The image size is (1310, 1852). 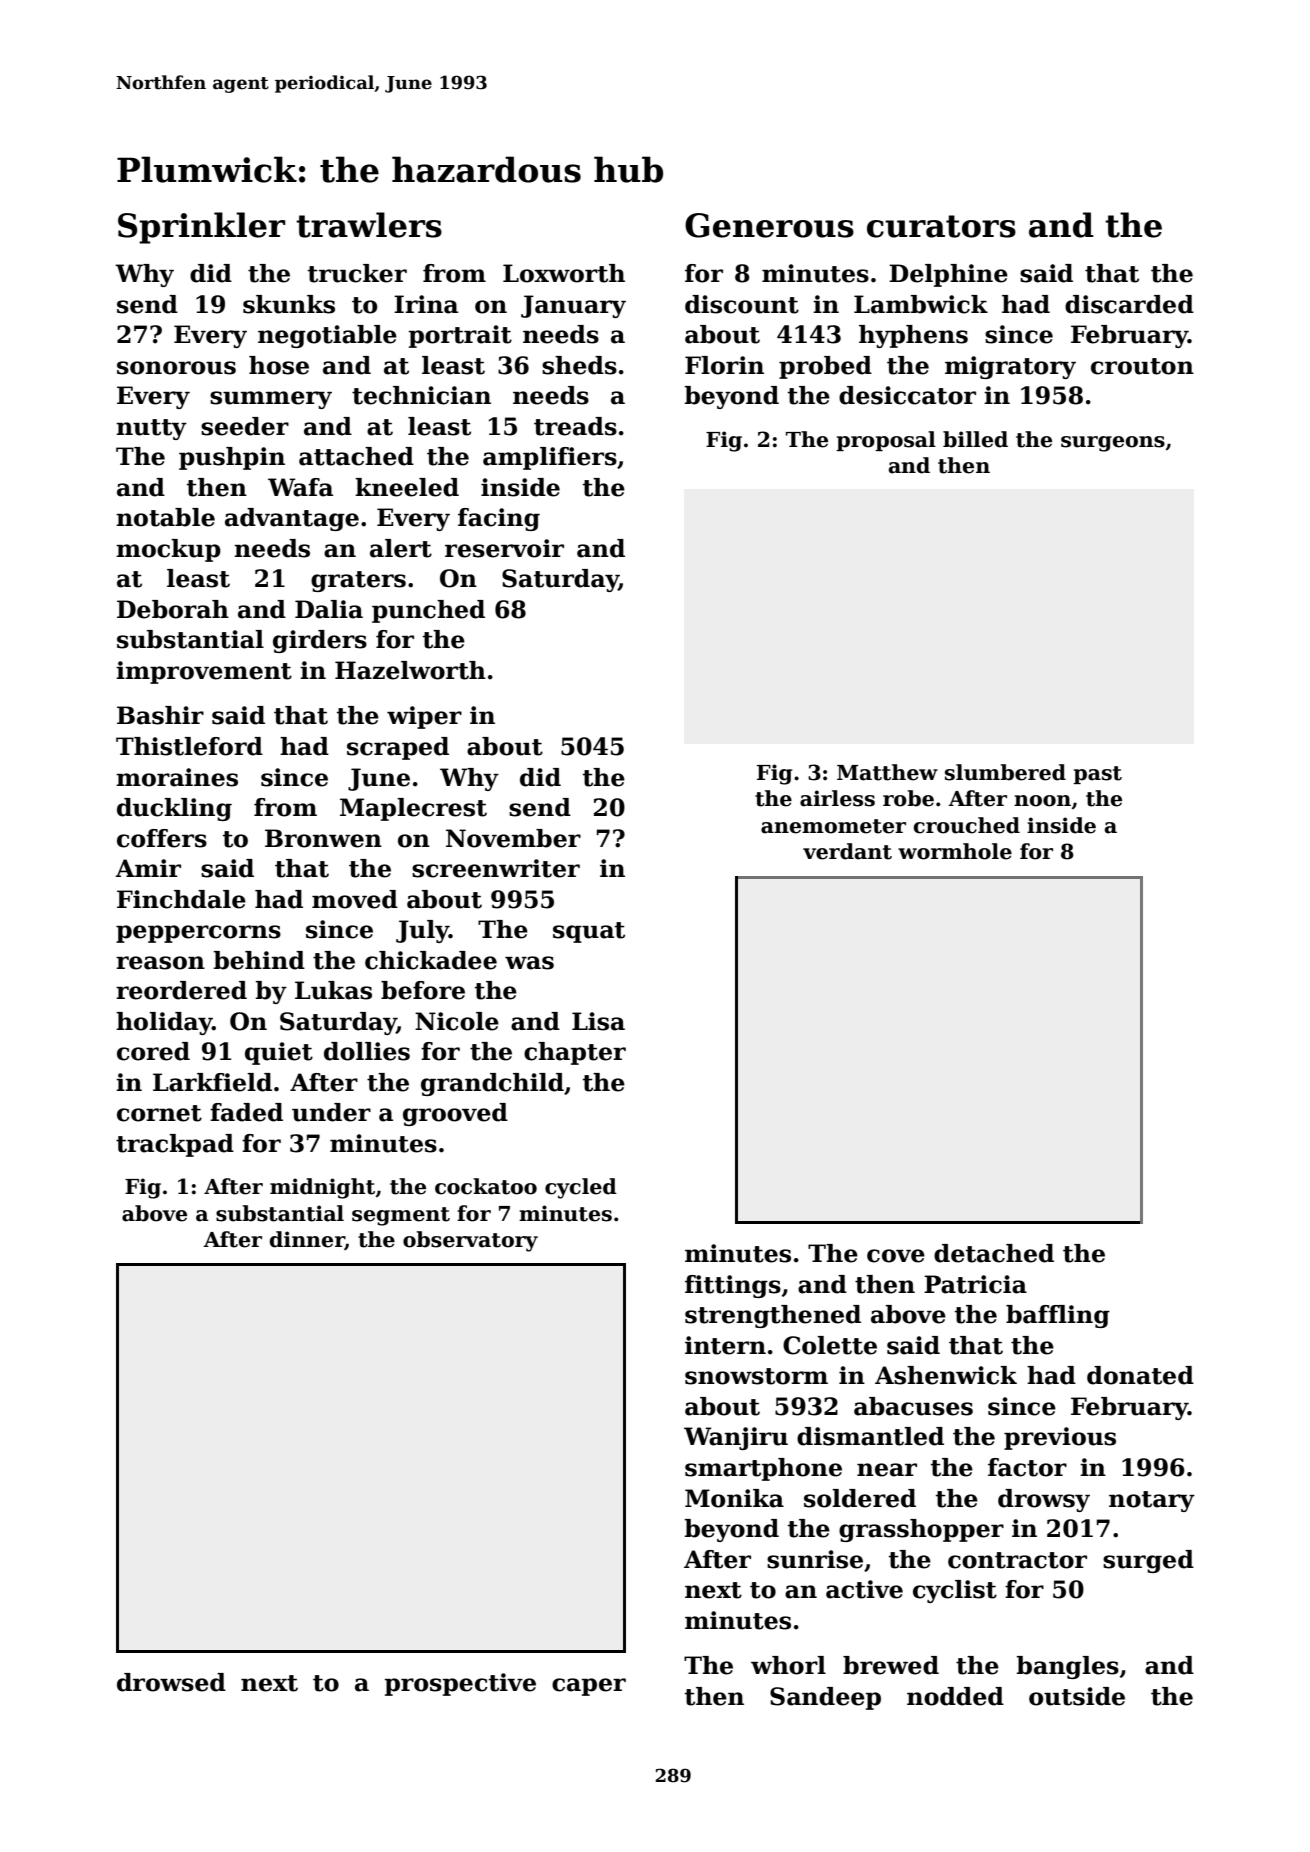 I want to click on trawlers, so click(x=369, y=225).
